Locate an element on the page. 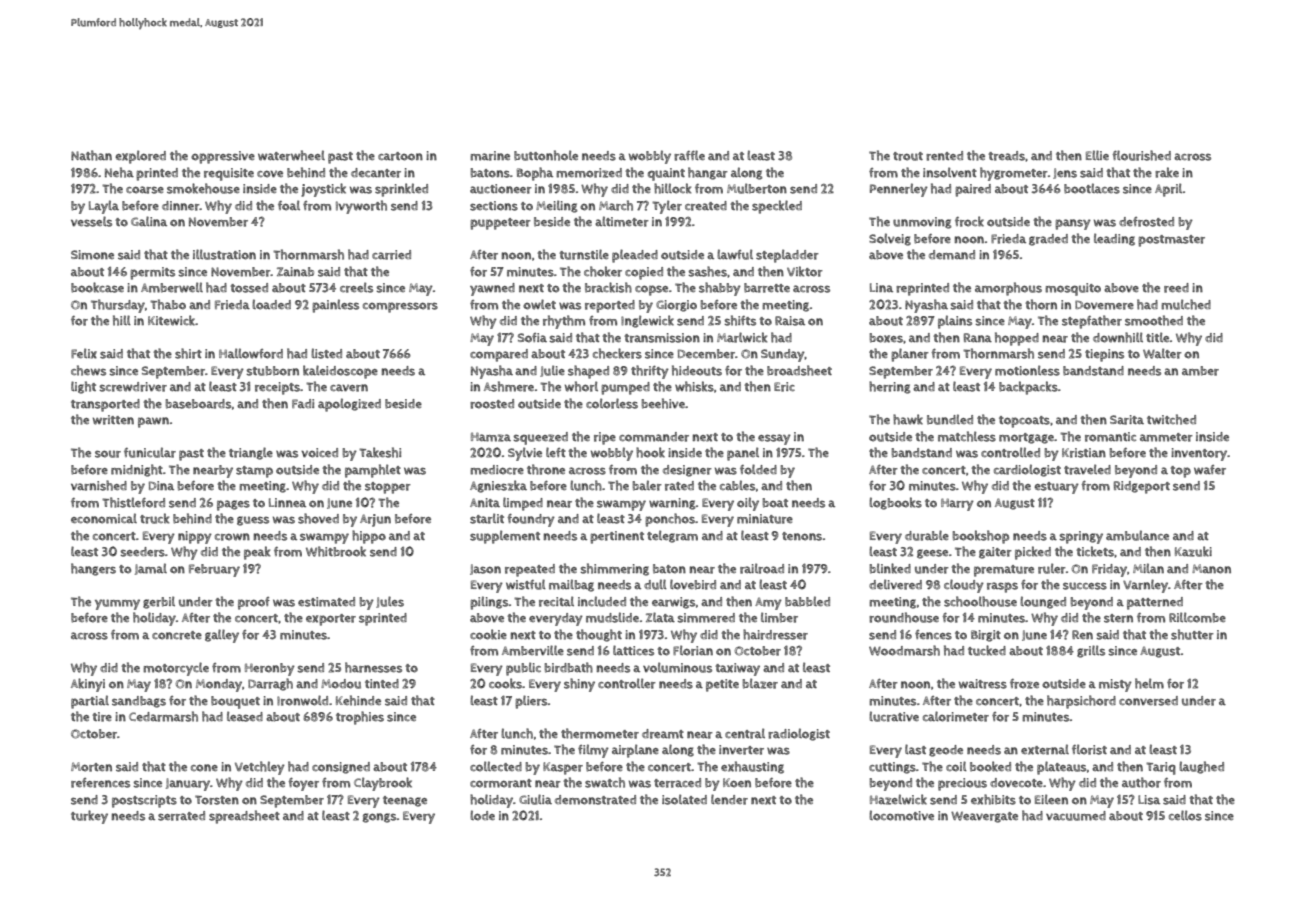 Image resolution: width=1308 pixels, height=924 pixels. pliers is located at coordinates (531, 702).
